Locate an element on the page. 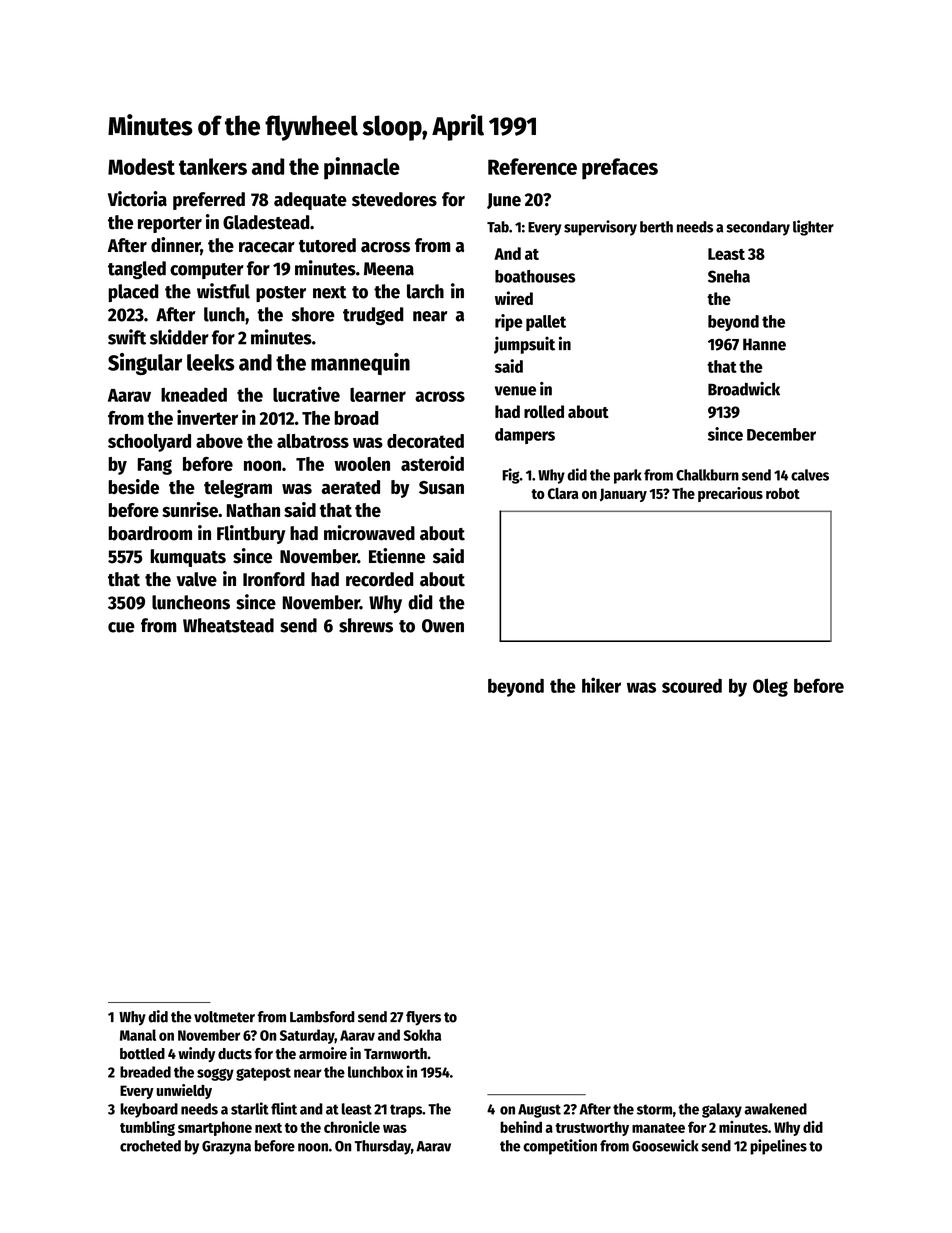  tankers is located at coordinates (213, 166).
